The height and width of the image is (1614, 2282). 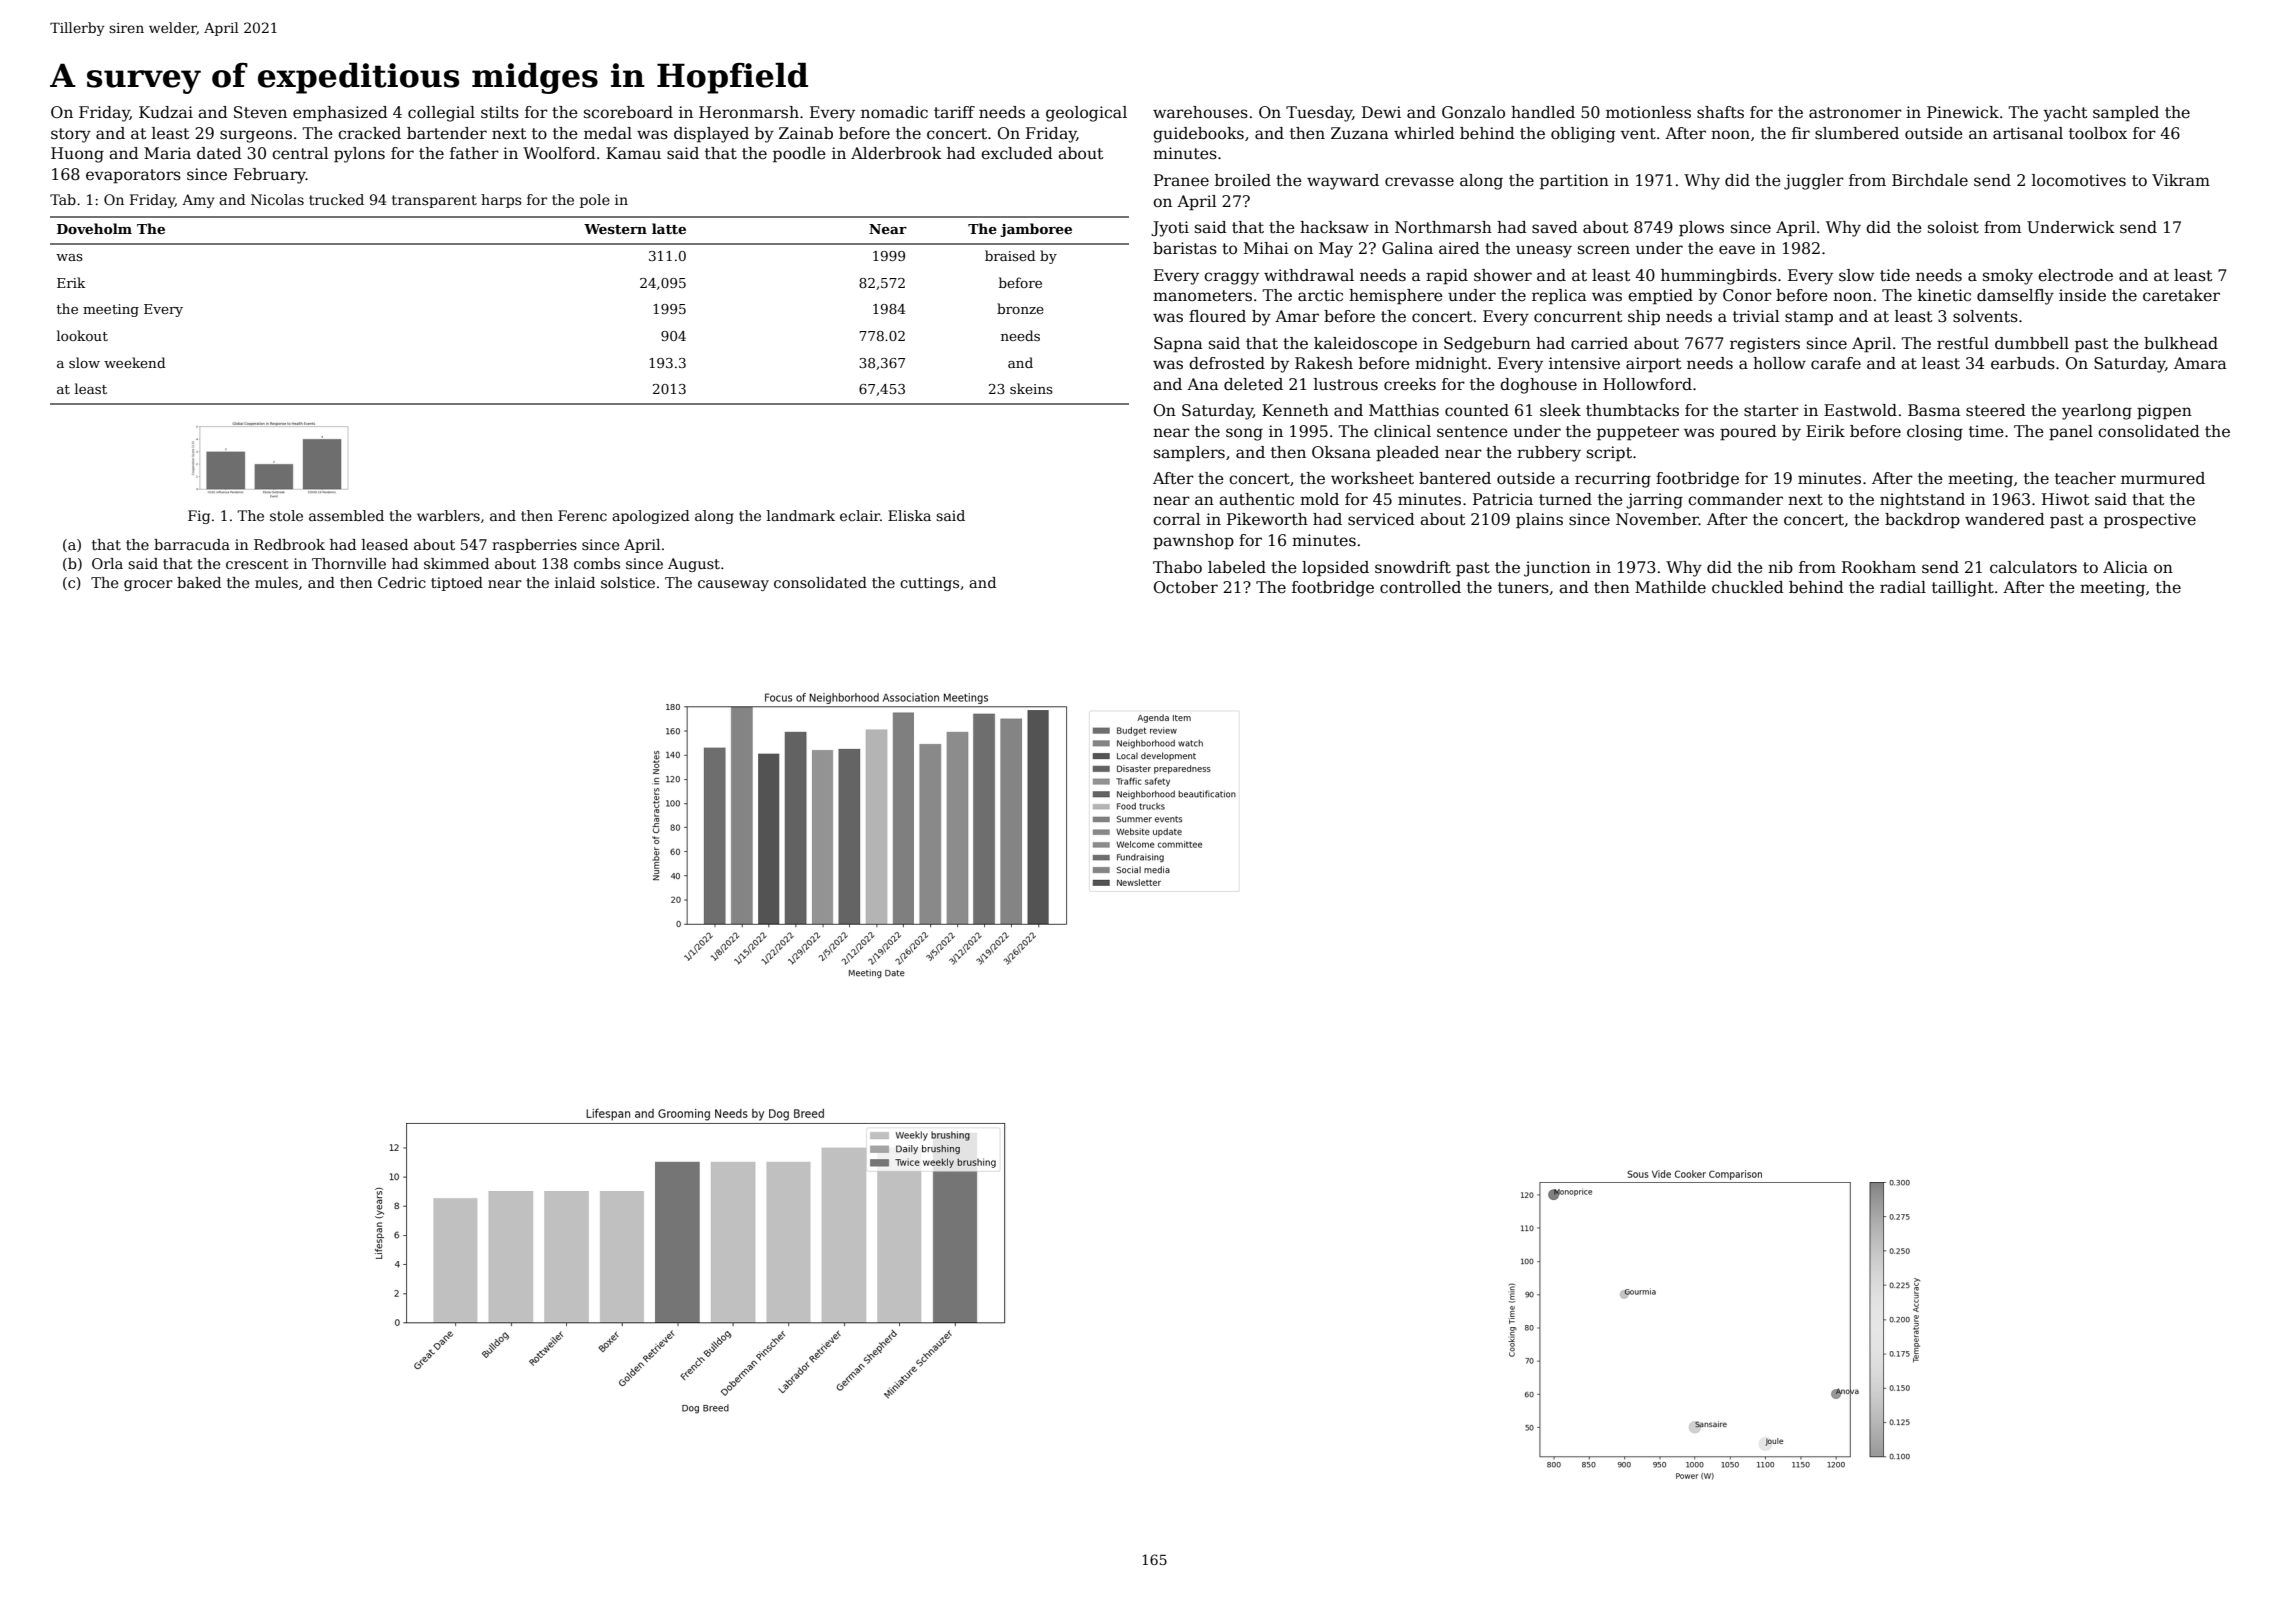 What do you see at coordinates (1202, 296) in the image?
I see `manometers` at bounding box center [1202, 296].
